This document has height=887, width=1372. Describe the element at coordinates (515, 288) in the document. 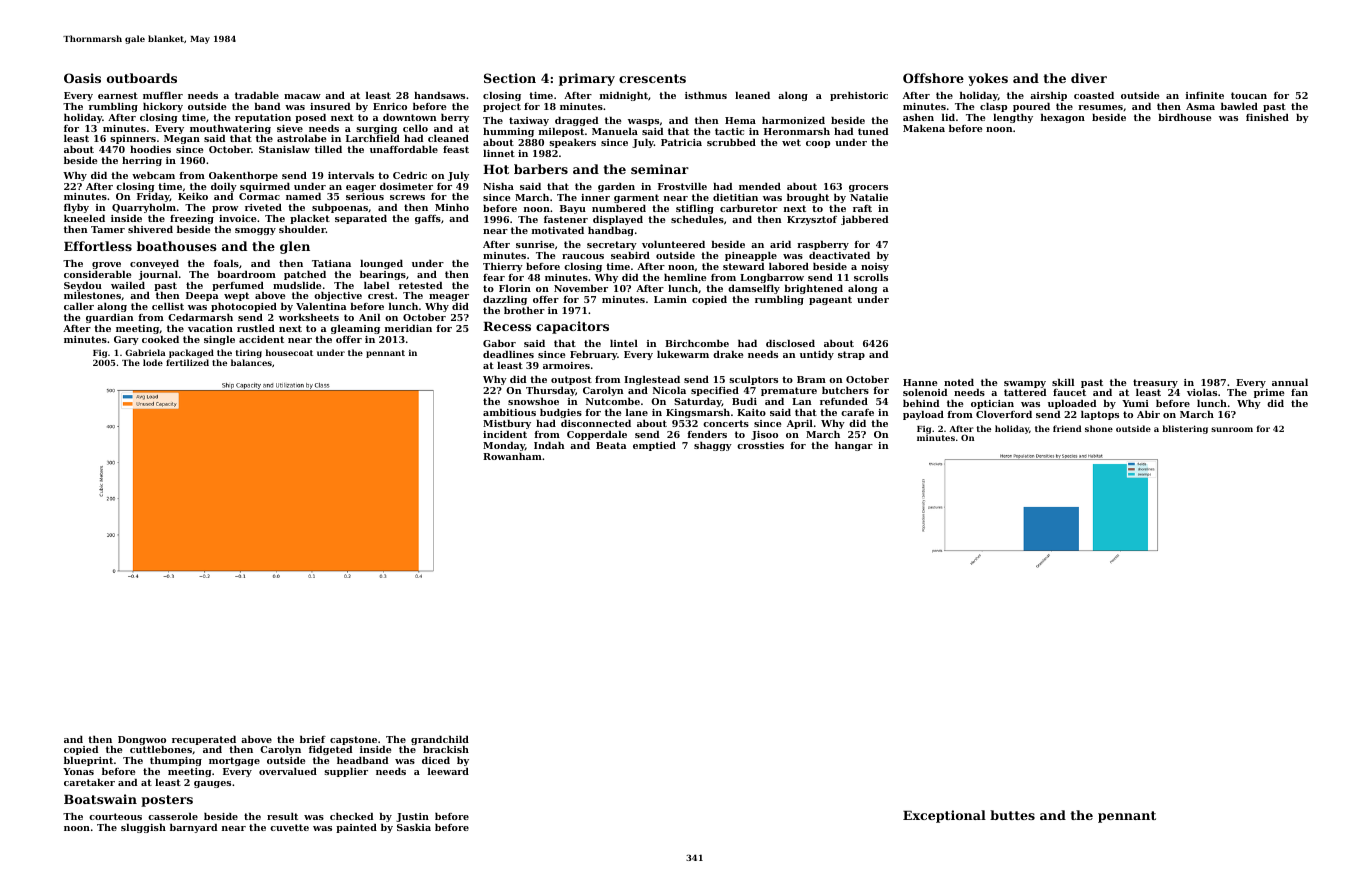

I see `Florin` at that location.
